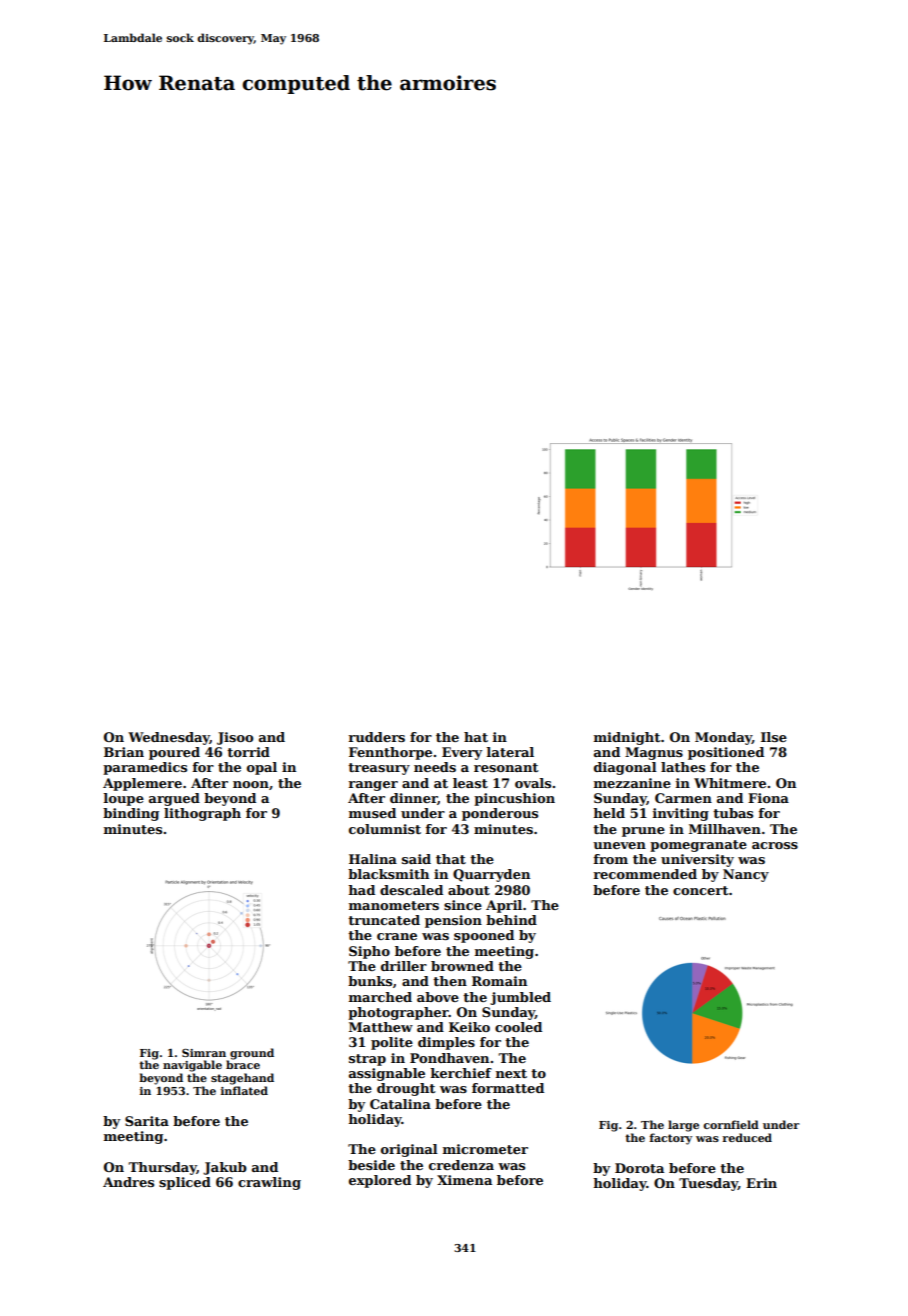  What do you see at coordinates (376, 737) in the screenshot?
I see `rudders` at bounding box center [376, 737].
